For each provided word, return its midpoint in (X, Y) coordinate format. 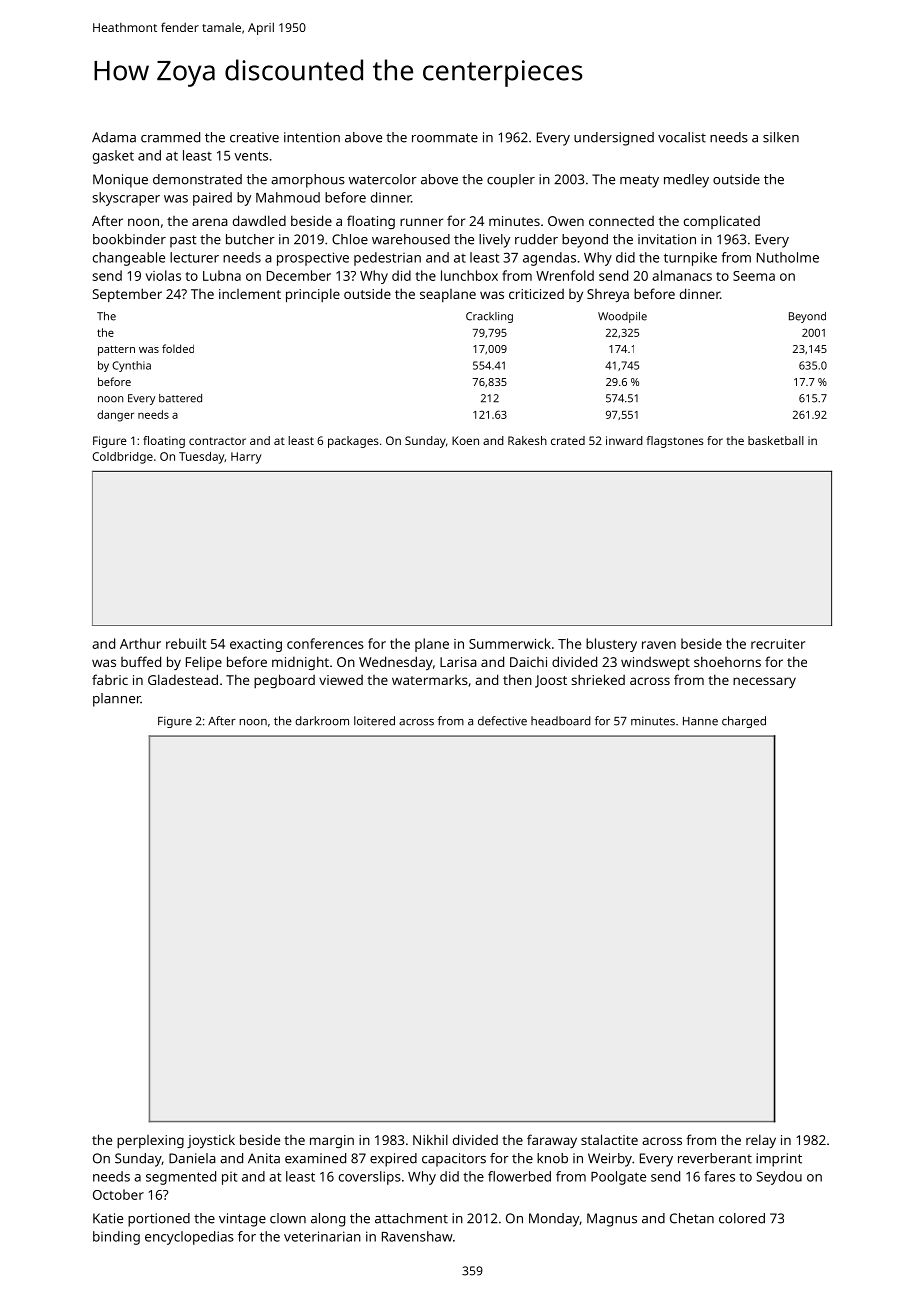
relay (761, 1141)
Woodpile (622, 317)
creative (254, 137)
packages (353, 442)
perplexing (150, 1141)
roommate (445, 138)
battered (180, 398)
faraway (552, 1141)
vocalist (682, 137)
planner (117, 700)
